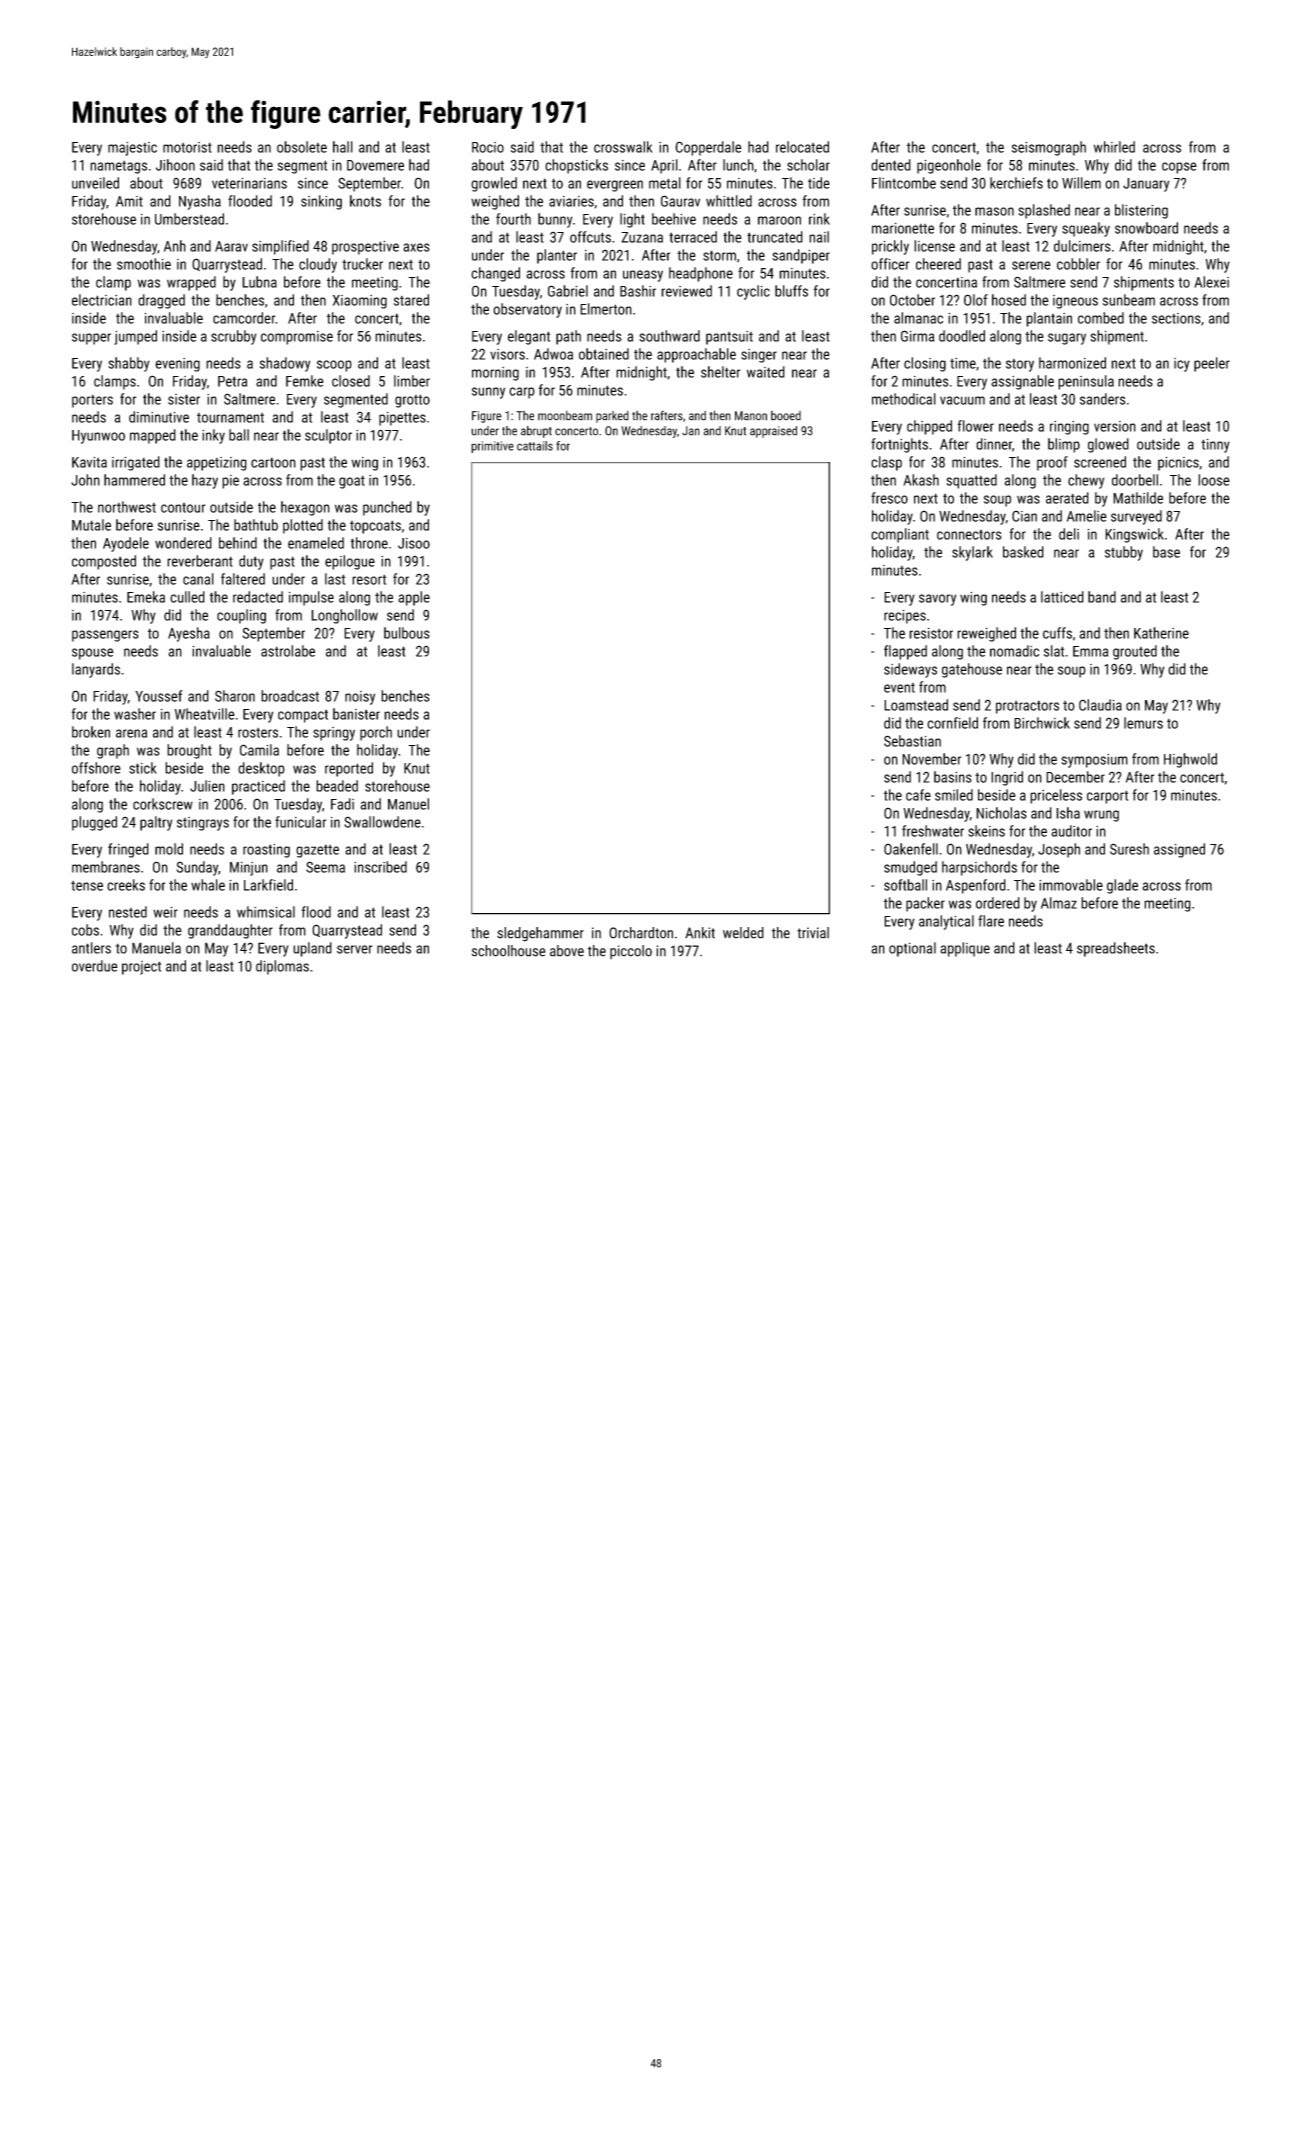  I want to click on primitive, so click(492, 447).
